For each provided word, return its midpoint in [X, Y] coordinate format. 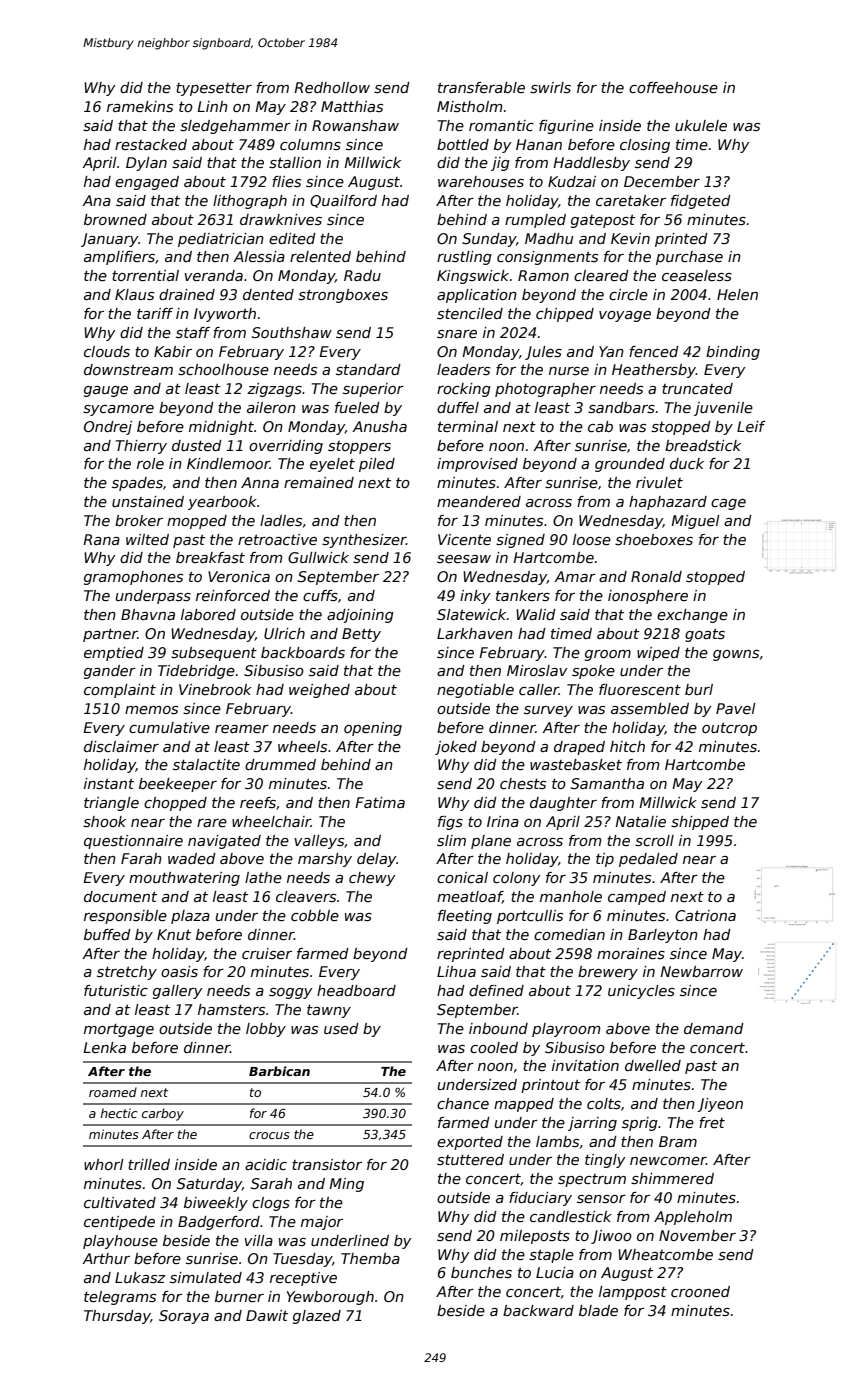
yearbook [222, 503]
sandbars [621, 407]
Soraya [184, 1317]
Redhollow [332, 87]
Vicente [464, 539]
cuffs [320, 595]
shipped [700, 823]
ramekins [140, 106]
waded [192, 858]
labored [208, 614]
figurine [566, 127]
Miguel [695, 522]
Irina [503, 821]
